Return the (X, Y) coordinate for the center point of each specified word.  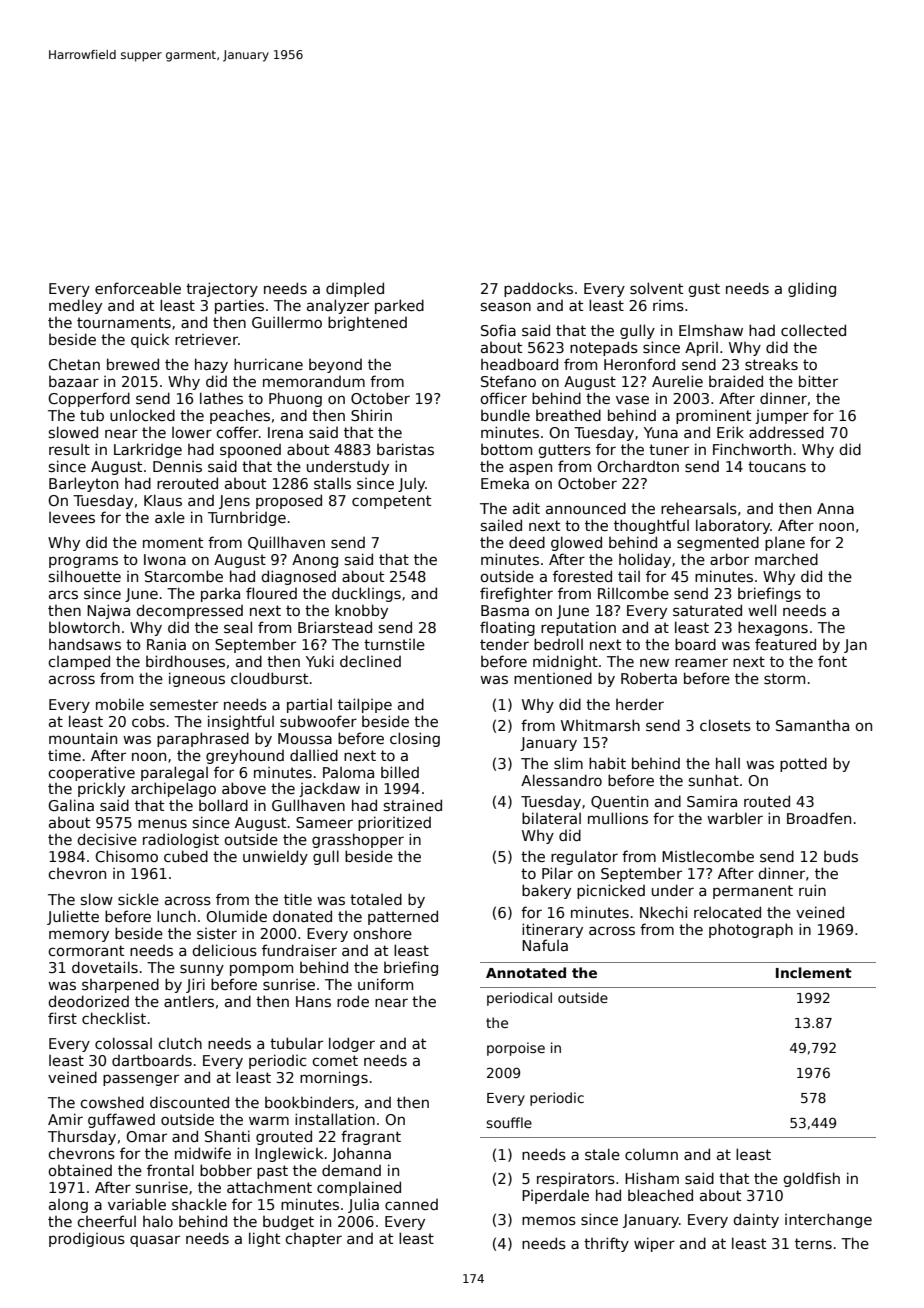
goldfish (811, 1179)
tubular (296, 1043)
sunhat (714, 780)
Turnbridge (247, 518)
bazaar (74, 381)
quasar (155, 1241)
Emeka (505, 483)
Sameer (324, 822)
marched (786, 559)
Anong (315, 561)
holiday (645, 560)
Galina (71, 805)
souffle (509, 1122)
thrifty (606, 1244)
